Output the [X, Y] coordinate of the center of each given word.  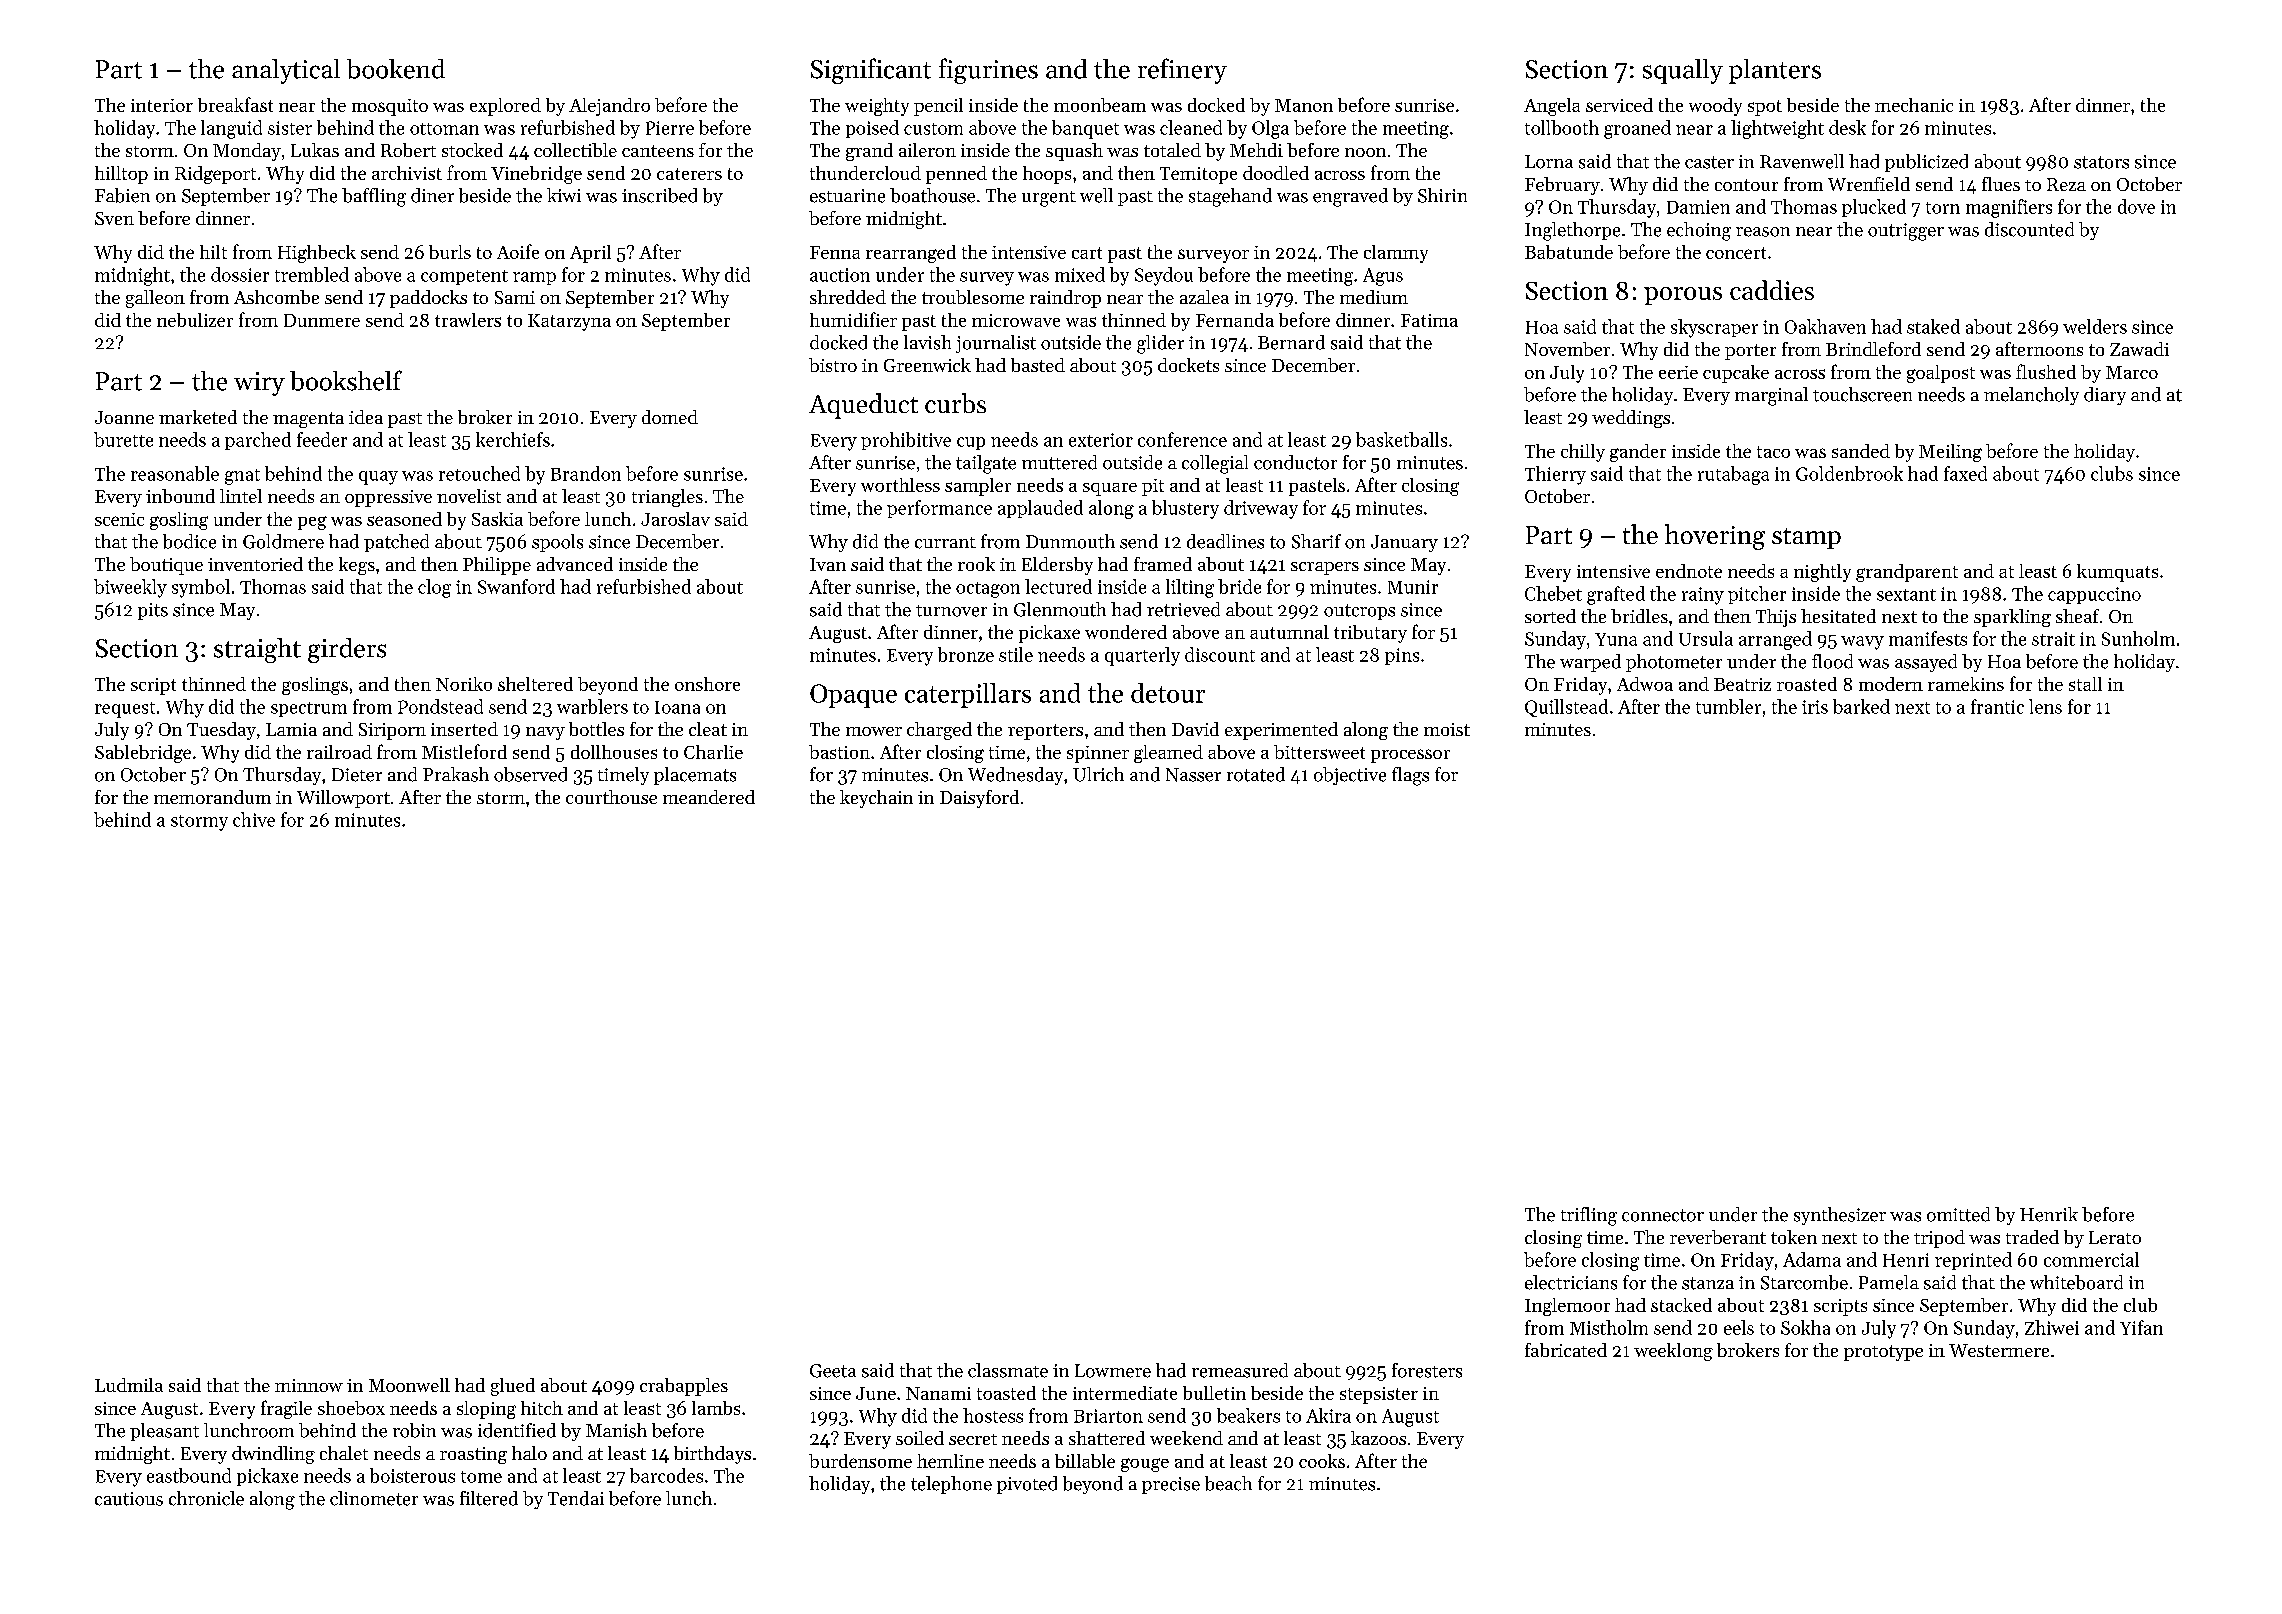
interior [162, 105]
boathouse [932, 195]
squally [1683, 71]
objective [1350, 776]
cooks [1322, 1461]
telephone [951, 1485]
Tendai [576, 1498]
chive [254, 819]
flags [1410, 776]
